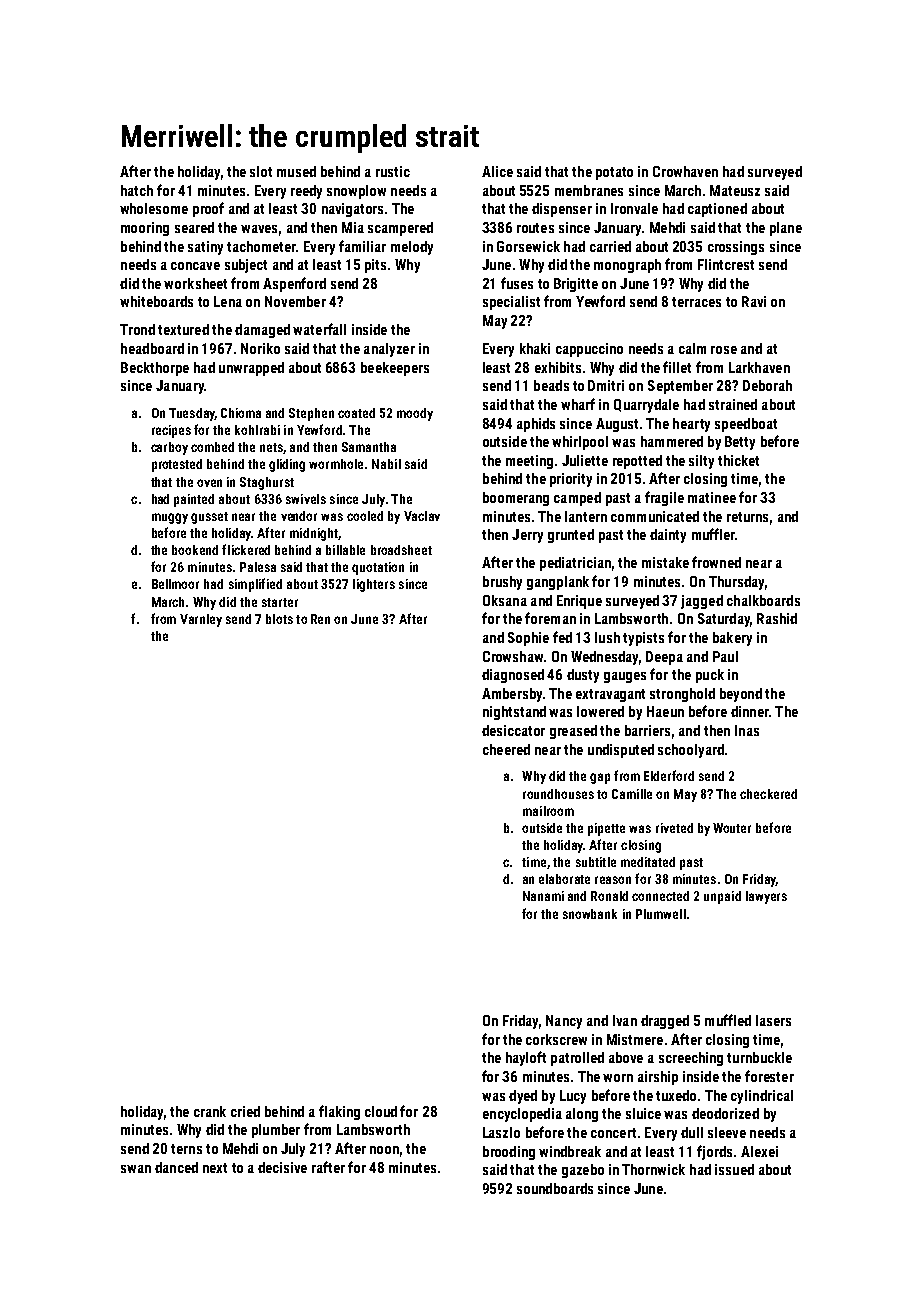  Describe the element at coordinates (282, 1167) in the screenshot. I see `decisive` at that location.
